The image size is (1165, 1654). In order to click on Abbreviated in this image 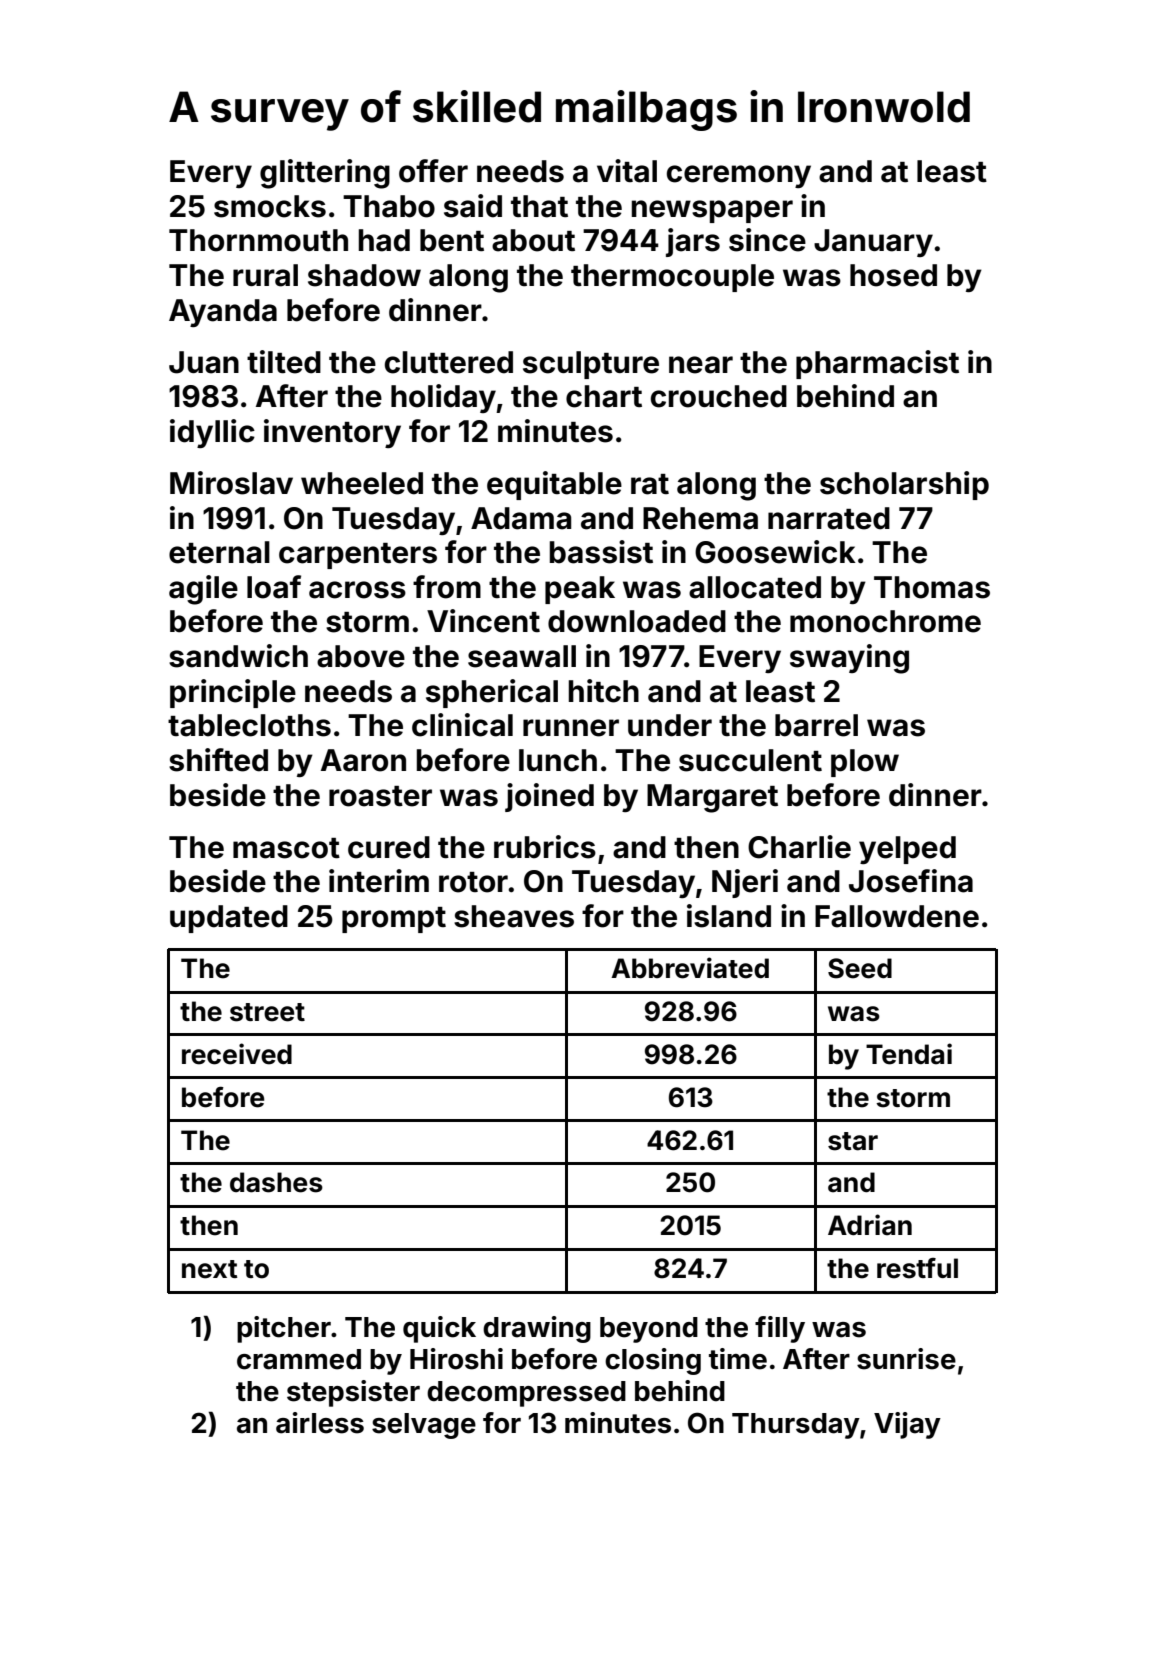, I will do `click(690, 968)`.
